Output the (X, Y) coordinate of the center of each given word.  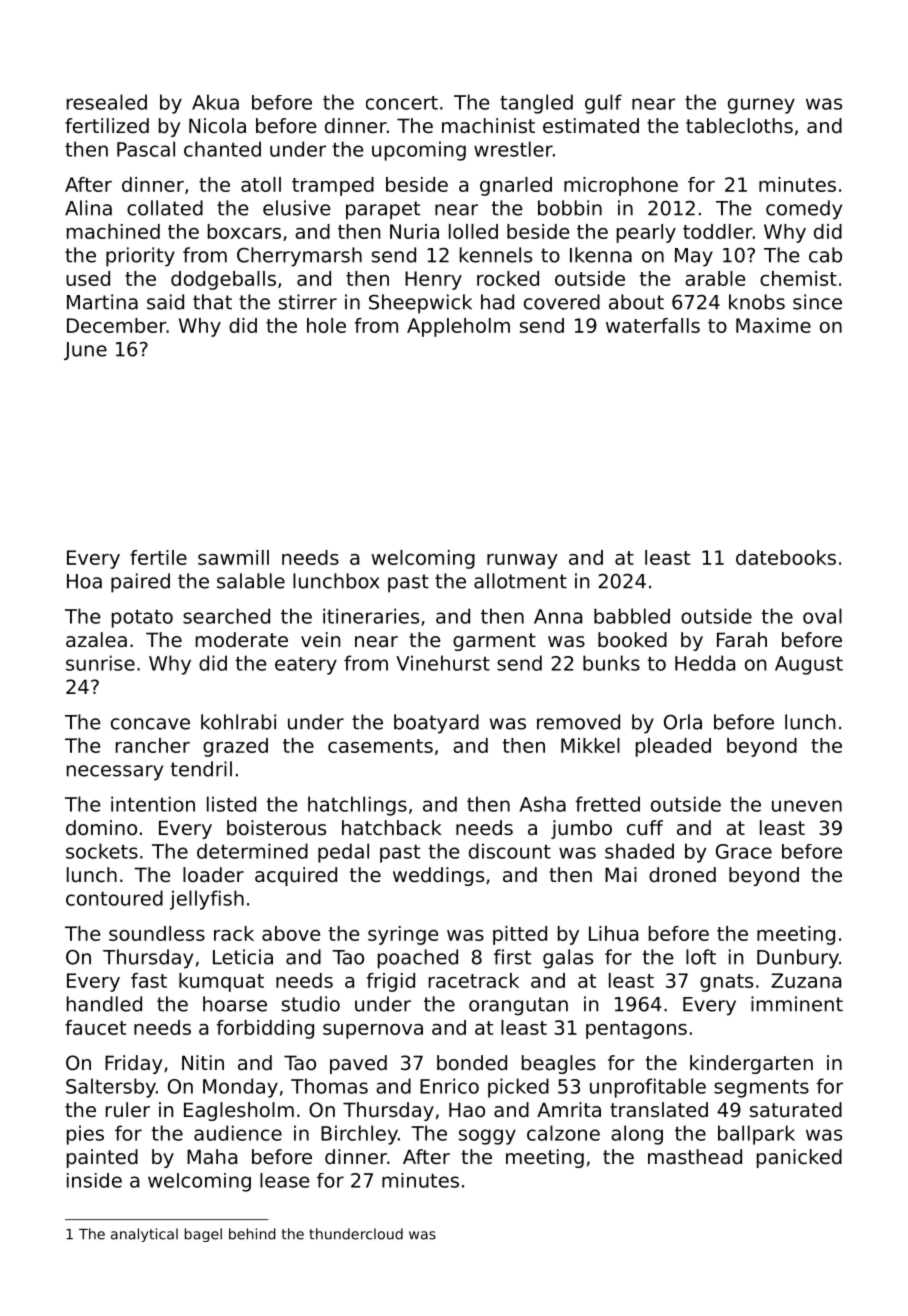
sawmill (233, 557)
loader (213, 875)
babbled (632, 616)
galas (568, 959)
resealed (107, 102)
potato (142, 618)
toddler (718, 231)
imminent (797, 1004)
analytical (144, 1235)
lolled (473, 231)
